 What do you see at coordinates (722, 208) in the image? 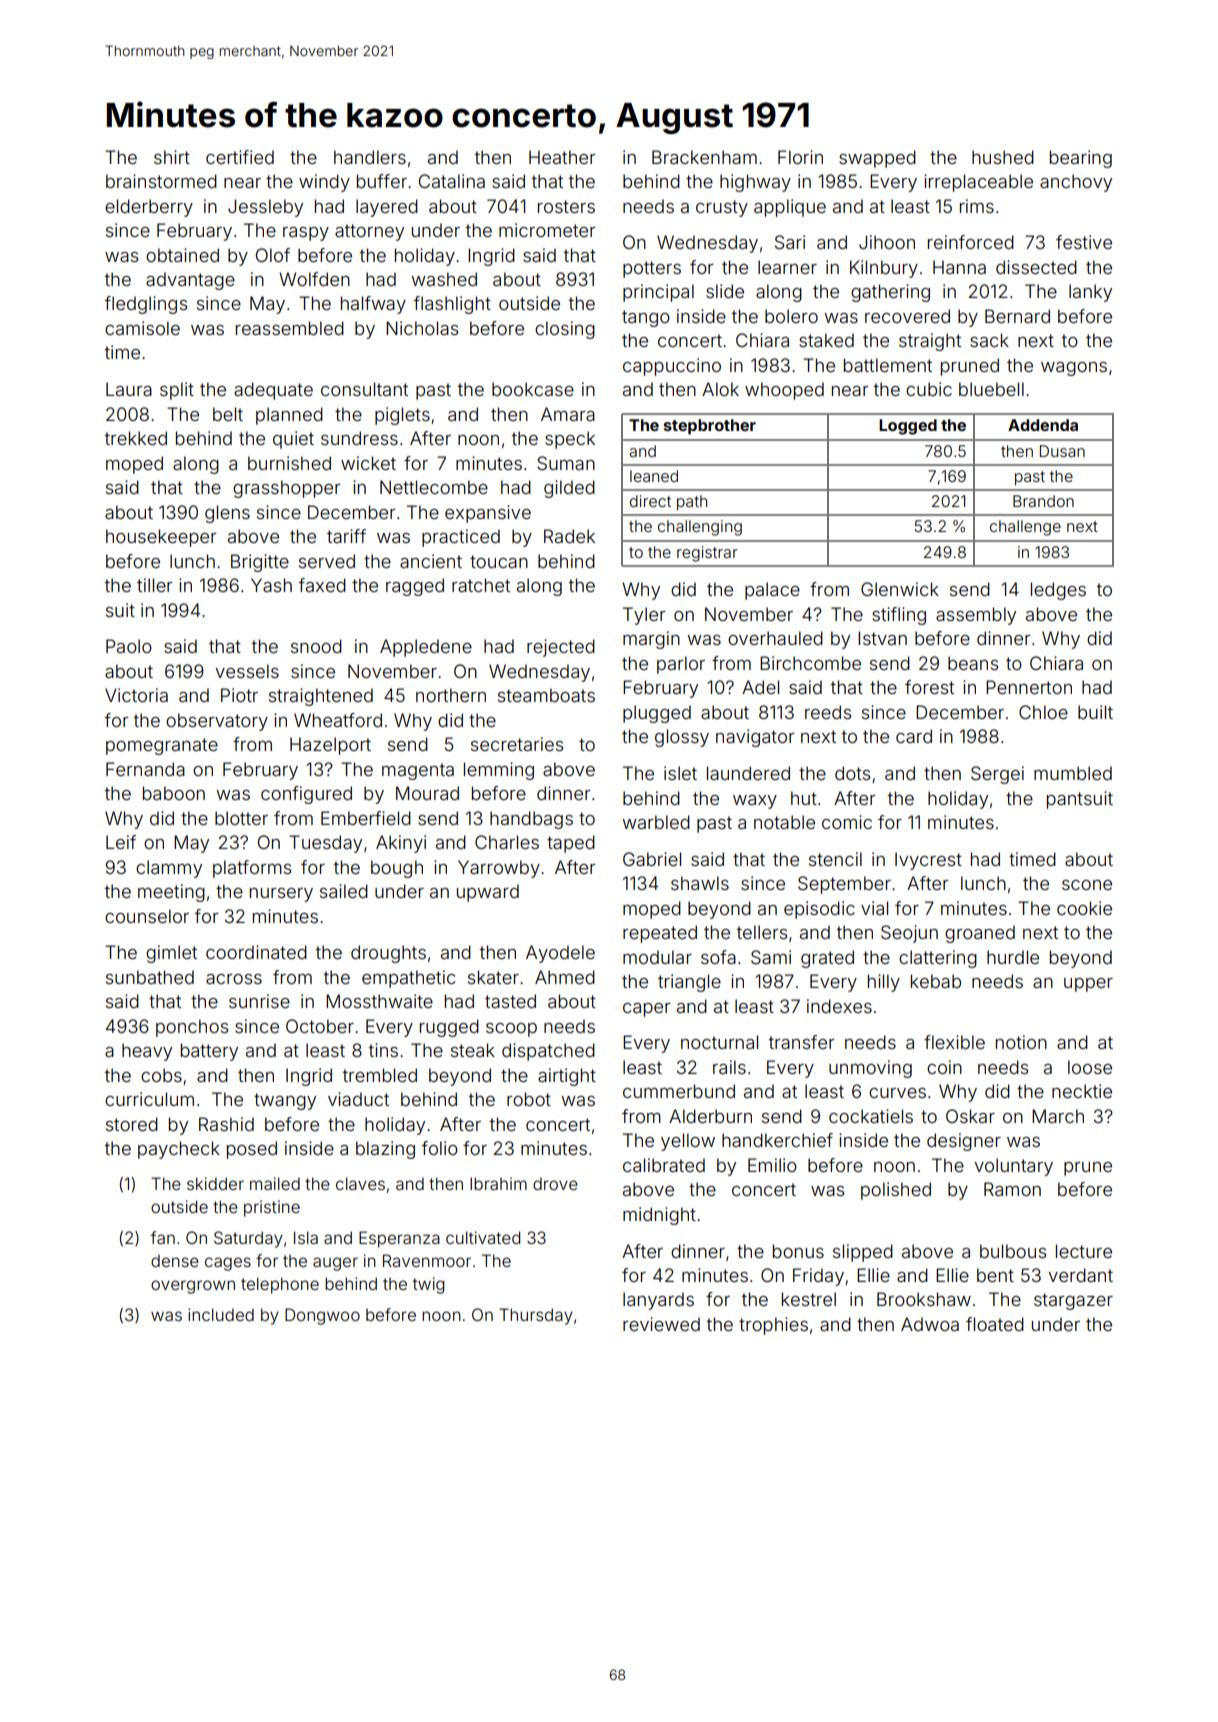
I see `crusty` at bounding box center [722, 208].
